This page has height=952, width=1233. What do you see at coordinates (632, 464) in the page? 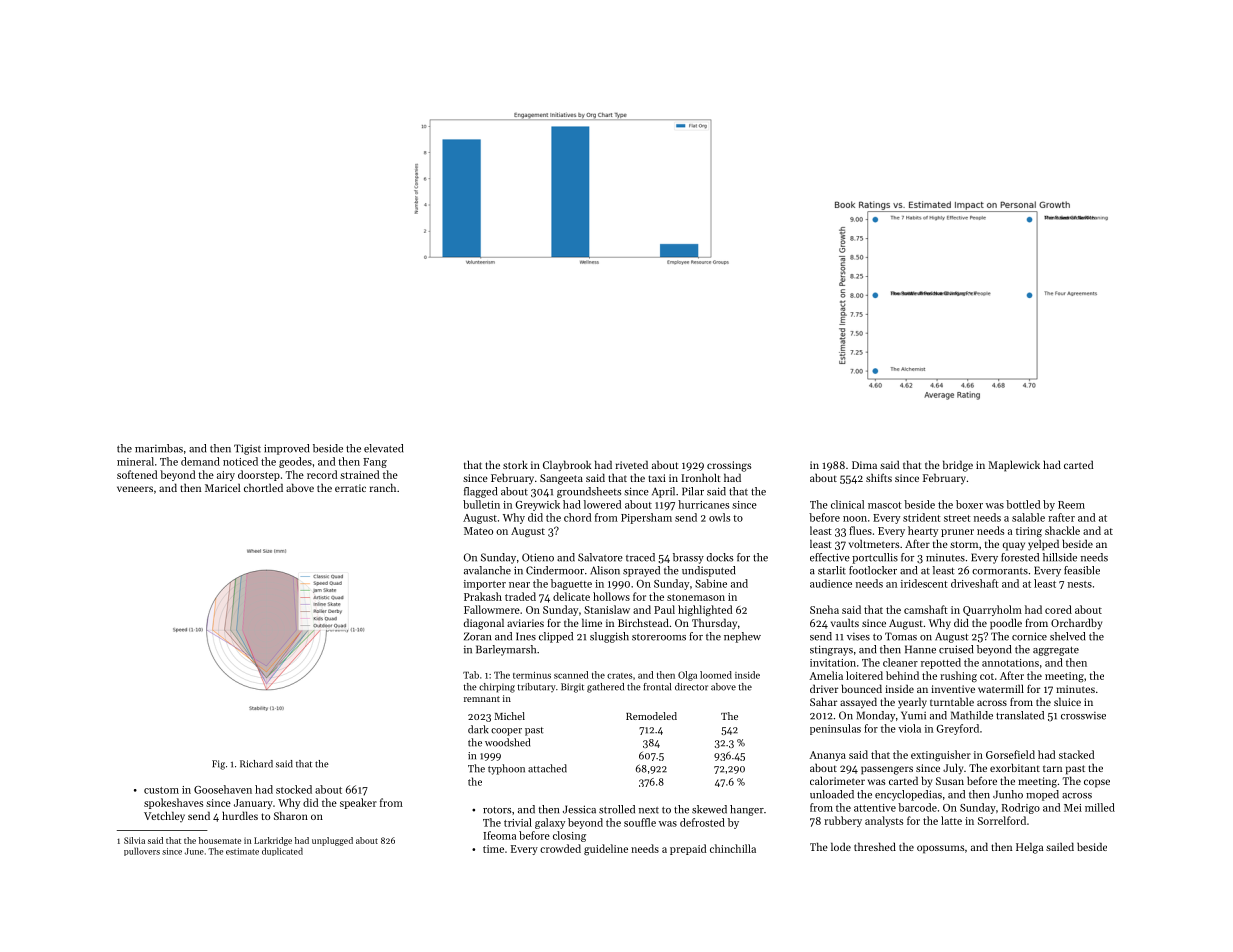
I see `riveted` at bounding box center [632, 464].
